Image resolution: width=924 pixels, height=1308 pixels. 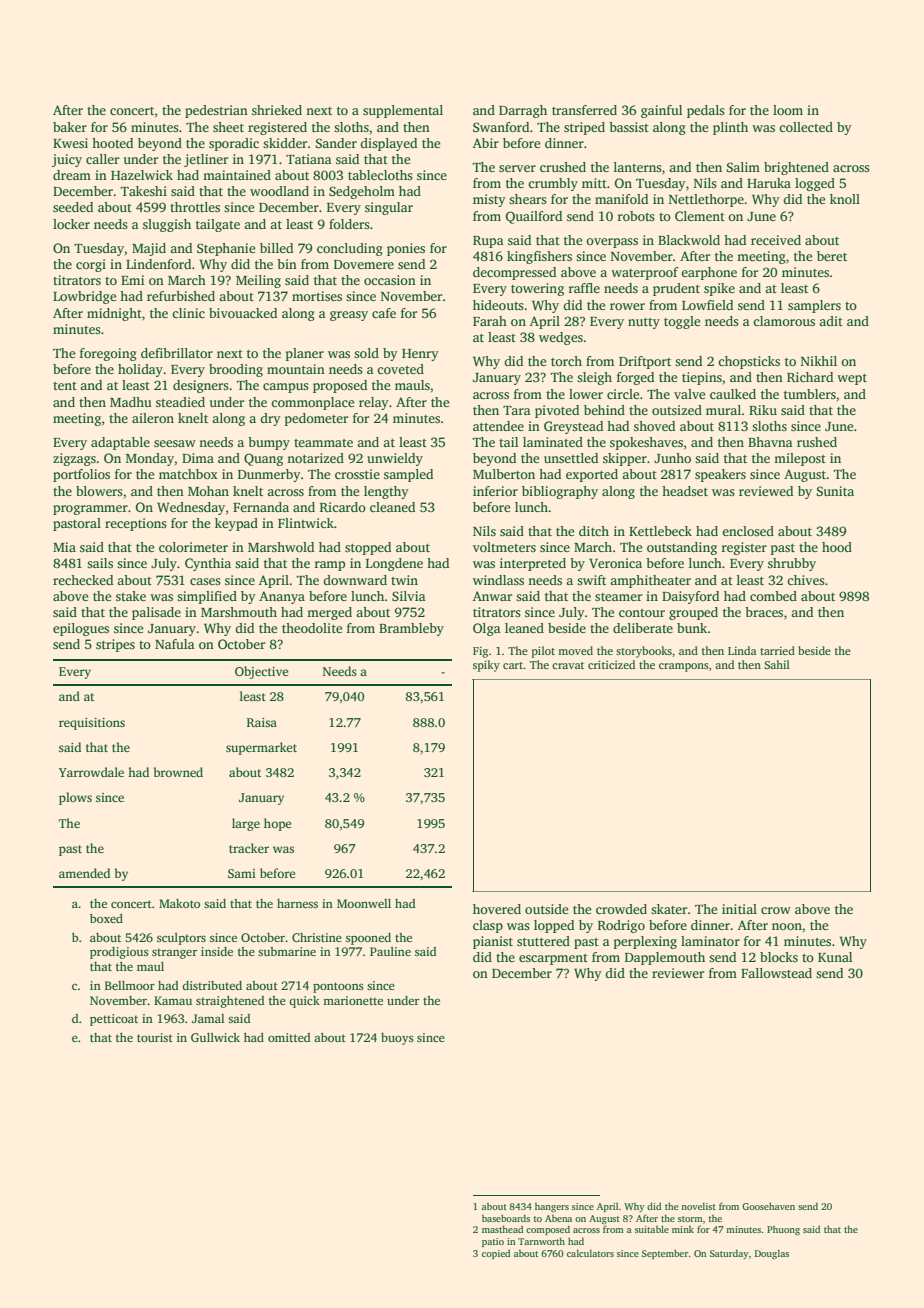 What do you see at coordinates (155, 1037) in the page?
I see `tourist` at bounding box center [155, 1037].
